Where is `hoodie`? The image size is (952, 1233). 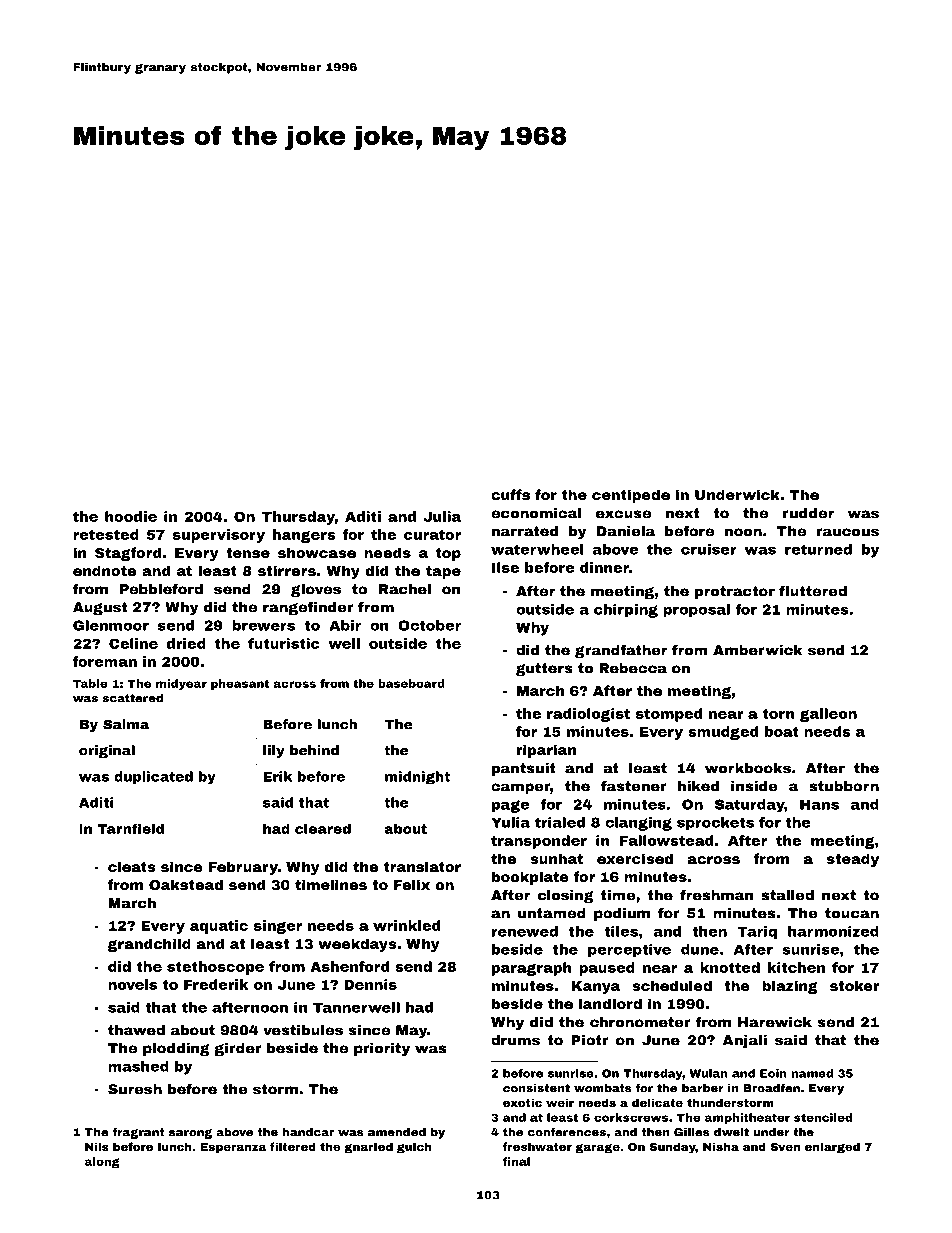 hoodie is located at coordinates (131, 516).
